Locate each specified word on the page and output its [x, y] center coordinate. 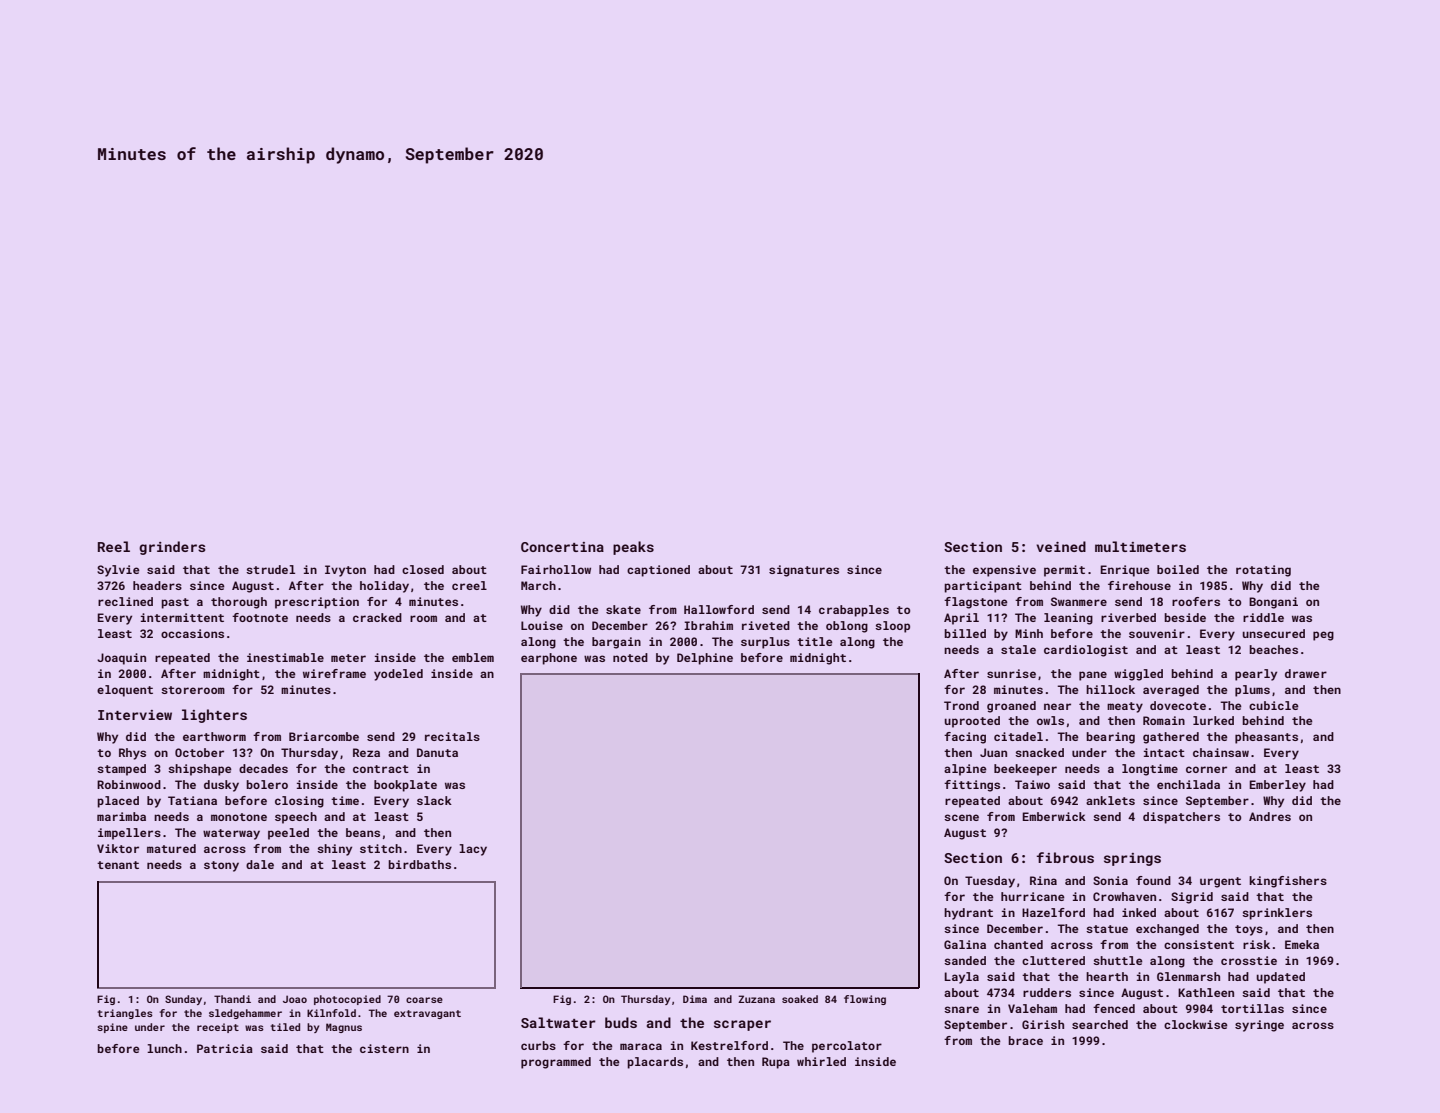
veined [1061, 546]
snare [961, 1009]
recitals [452, 736]
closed [423, 569]
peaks [633, 548]
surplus [765, 643]
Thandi [232, 999]
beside [1185, 617]
